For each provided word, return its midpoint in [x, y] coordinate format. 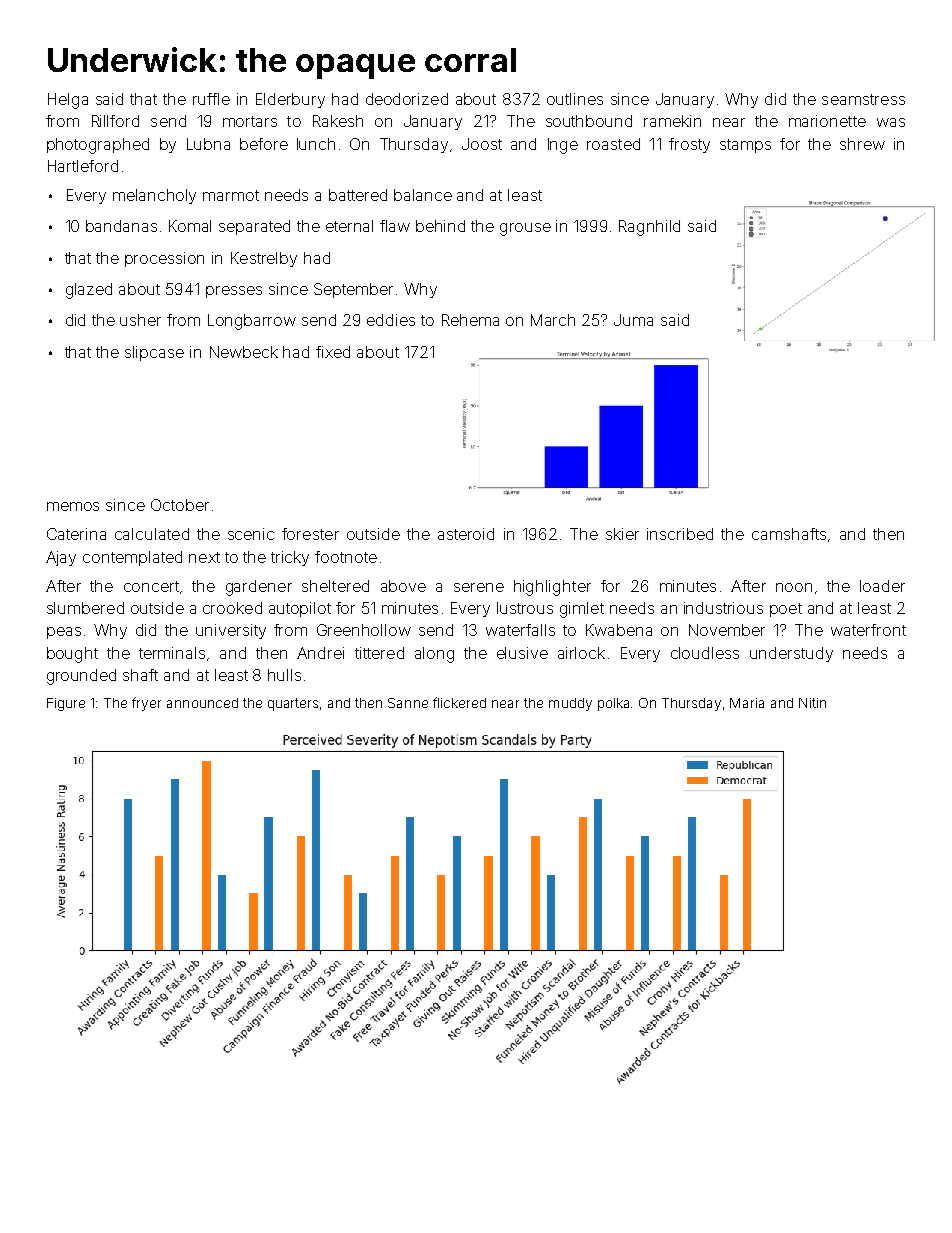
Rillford [115, 121]
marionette [827, 121]
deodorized [407, 99]
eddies [391, 320]
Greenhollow [364, 630]
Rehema [470, 320]
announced [202, 703]
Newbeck [244, 352]
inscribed [680, 534]
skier [622, 534]
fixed [333, 352]
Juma [633, 320]
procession [164, 259]
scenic [251, 534]
